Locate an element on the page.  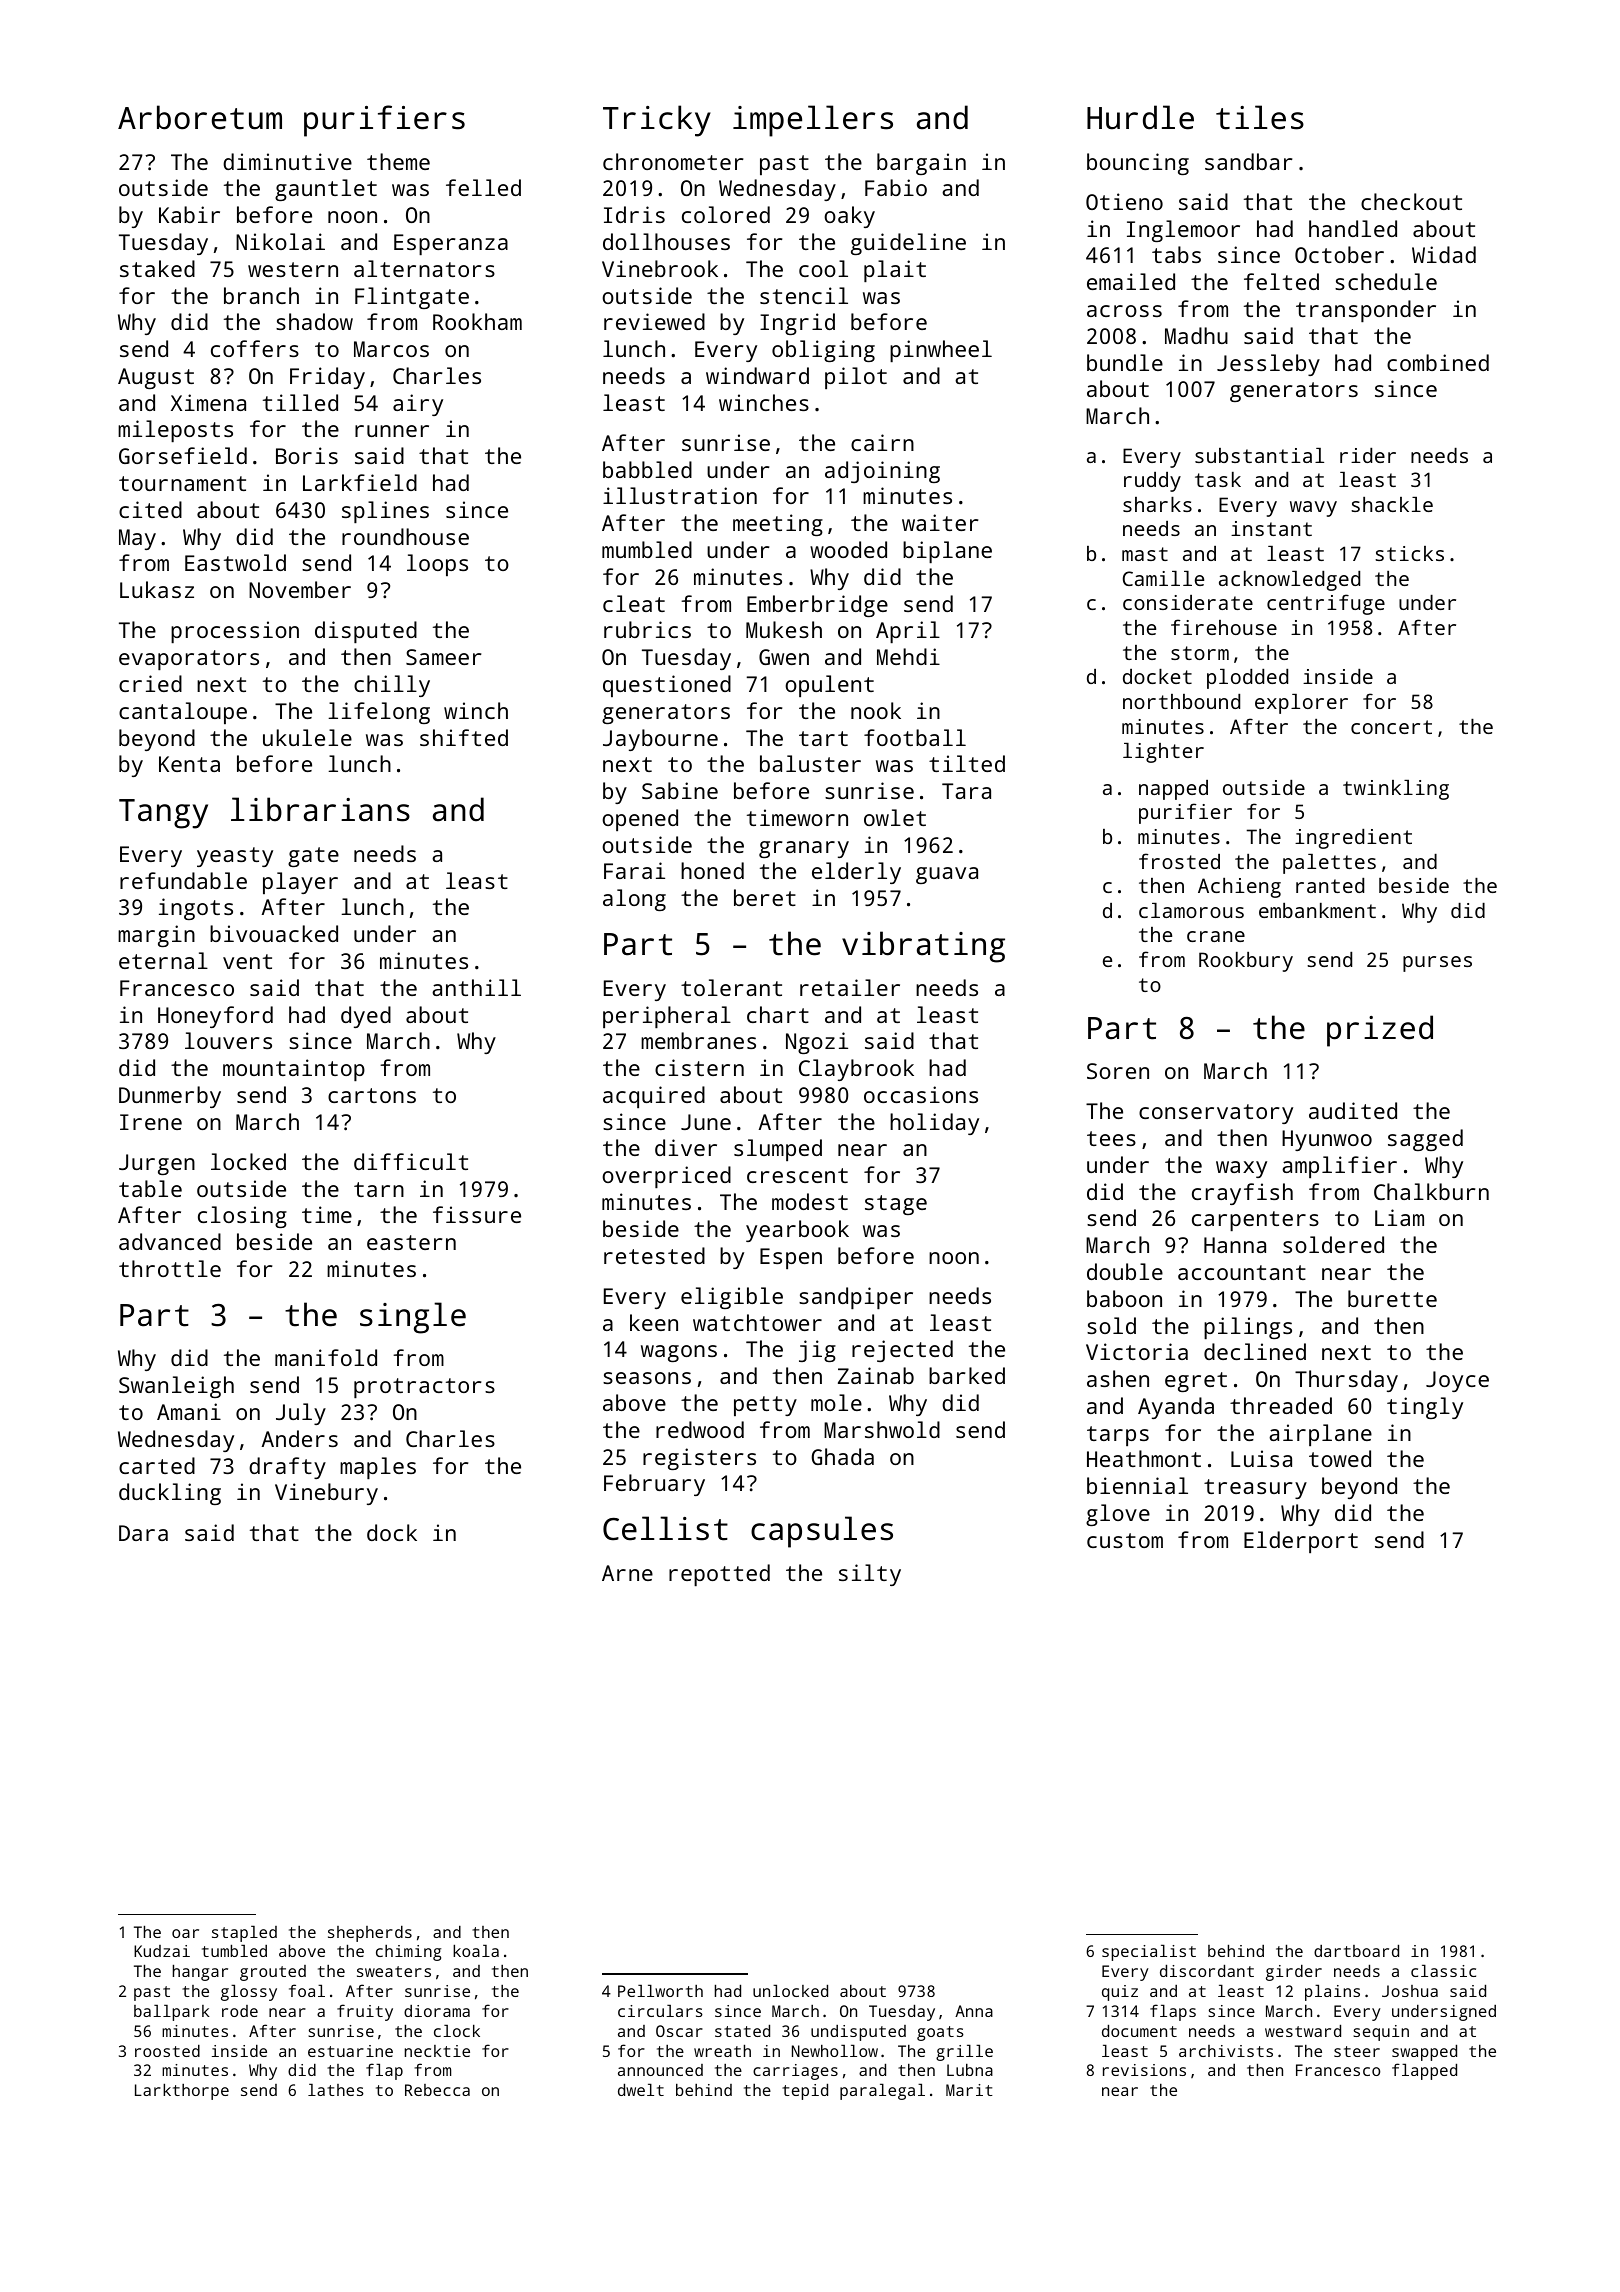
anthill is located at coordinates (476, 987).
